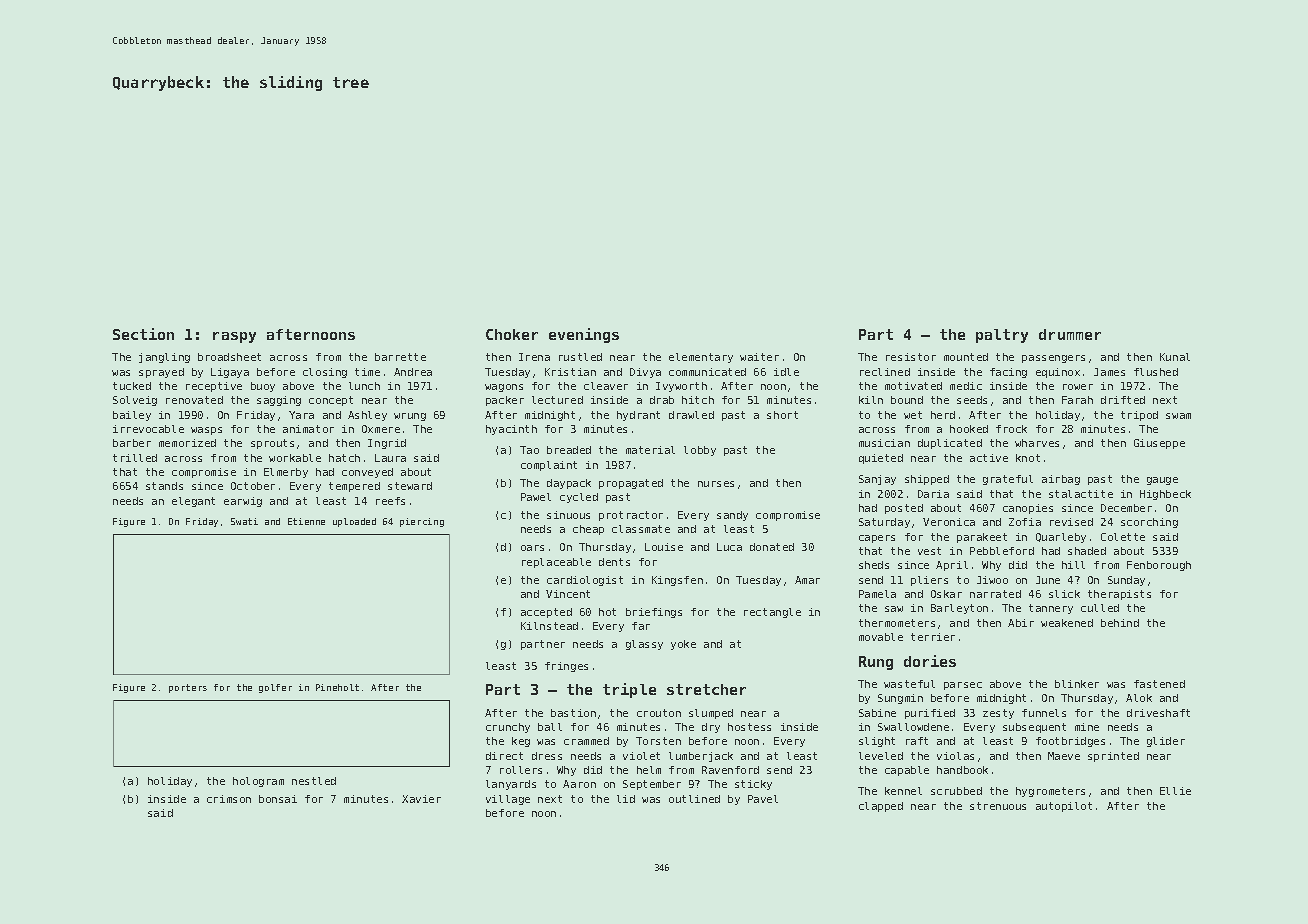  I want to click on uploaded, so click(354, 522).
